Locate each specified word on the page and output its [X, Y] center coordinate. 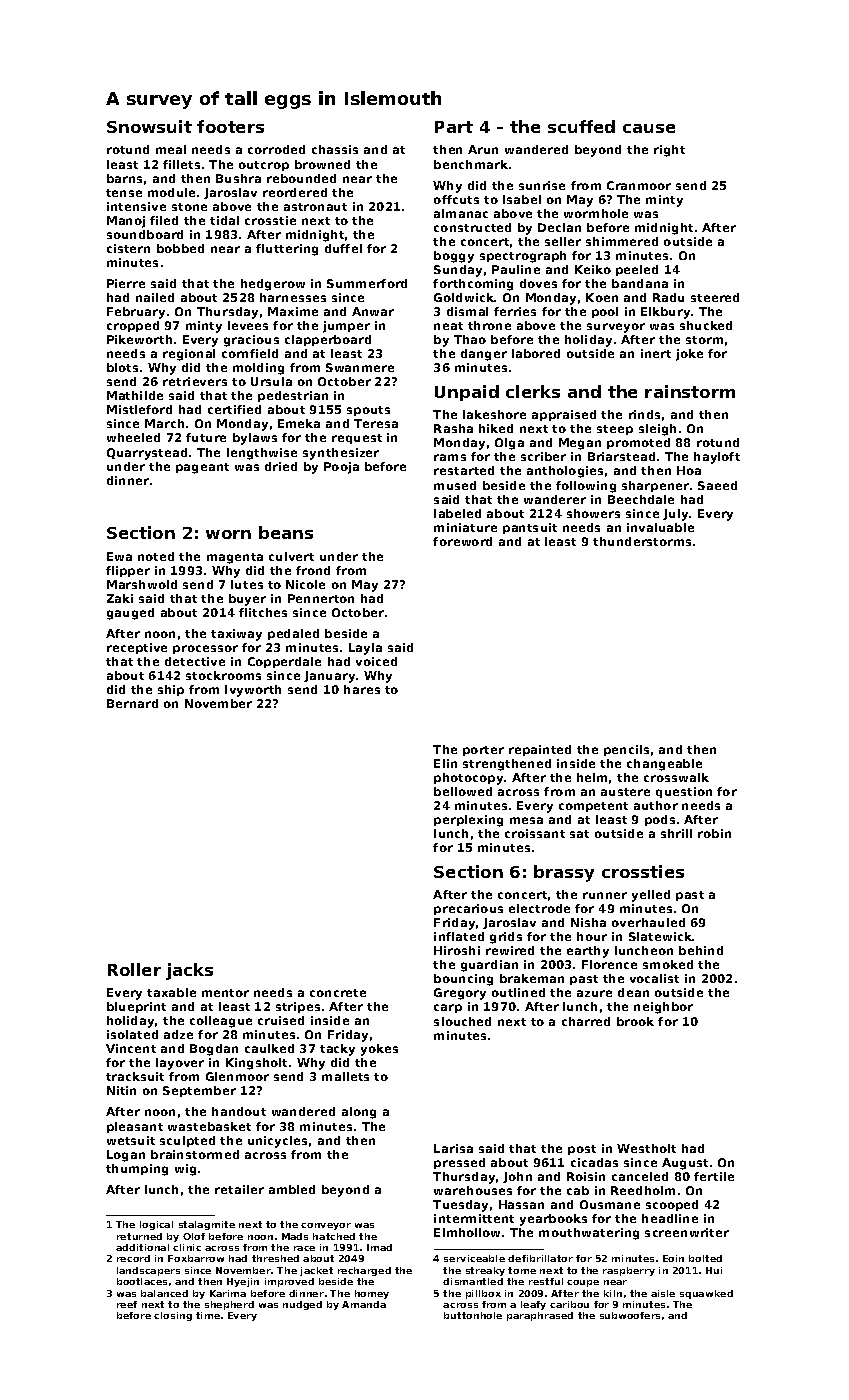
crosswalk [676, 777]
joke [689, 355]
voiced [376, 661]
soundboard [145, 234]
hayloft [717, 458]
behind [701, 950]
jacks [189, 971]
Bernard [132, 703]
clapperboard [328, 340]
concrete [338, 993]
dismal [467, 311]
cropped [133, 326]
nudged [302, 1305]
